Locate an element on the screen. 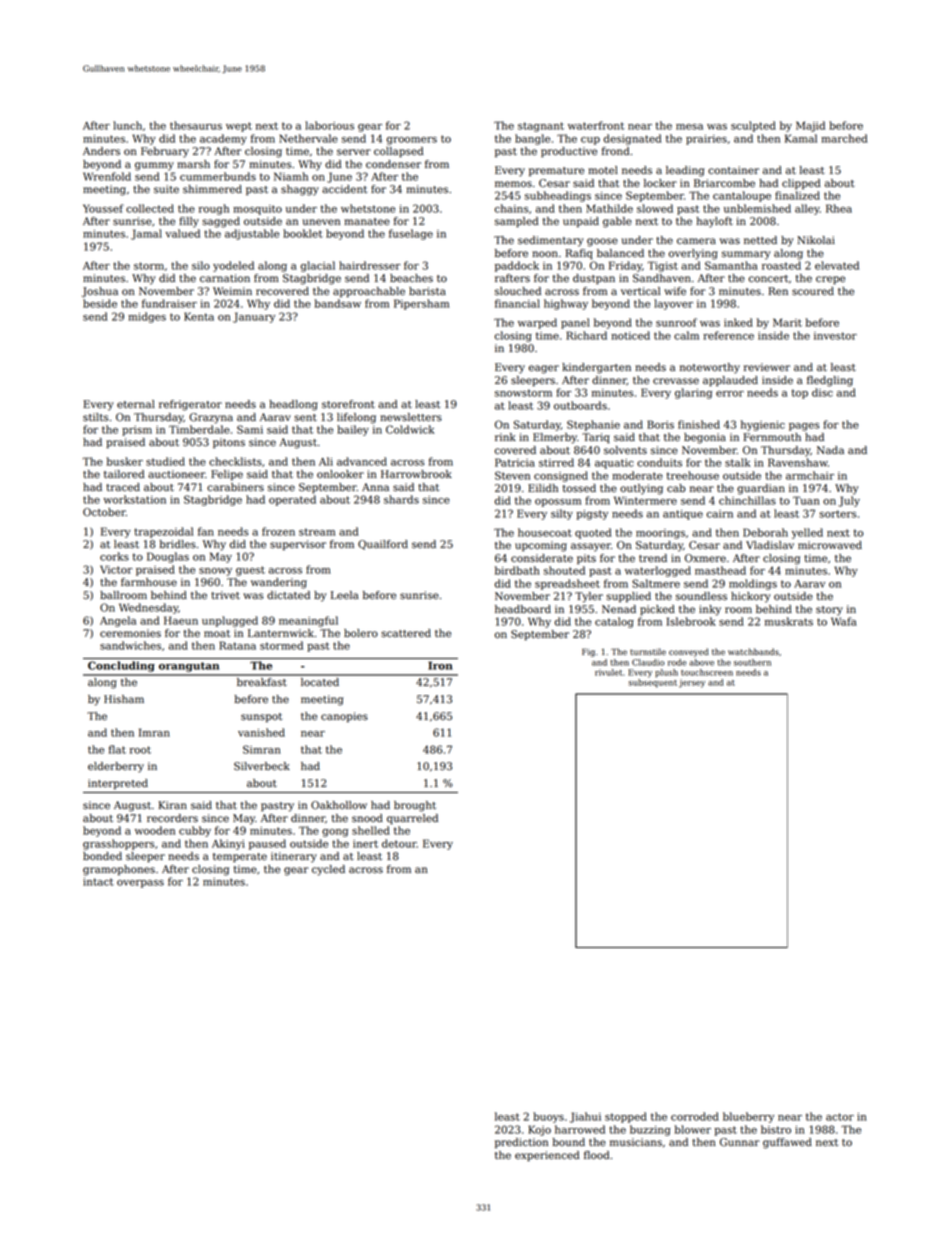 The image size is (952, 1233). lunch is located at coordinates (127, 125).
